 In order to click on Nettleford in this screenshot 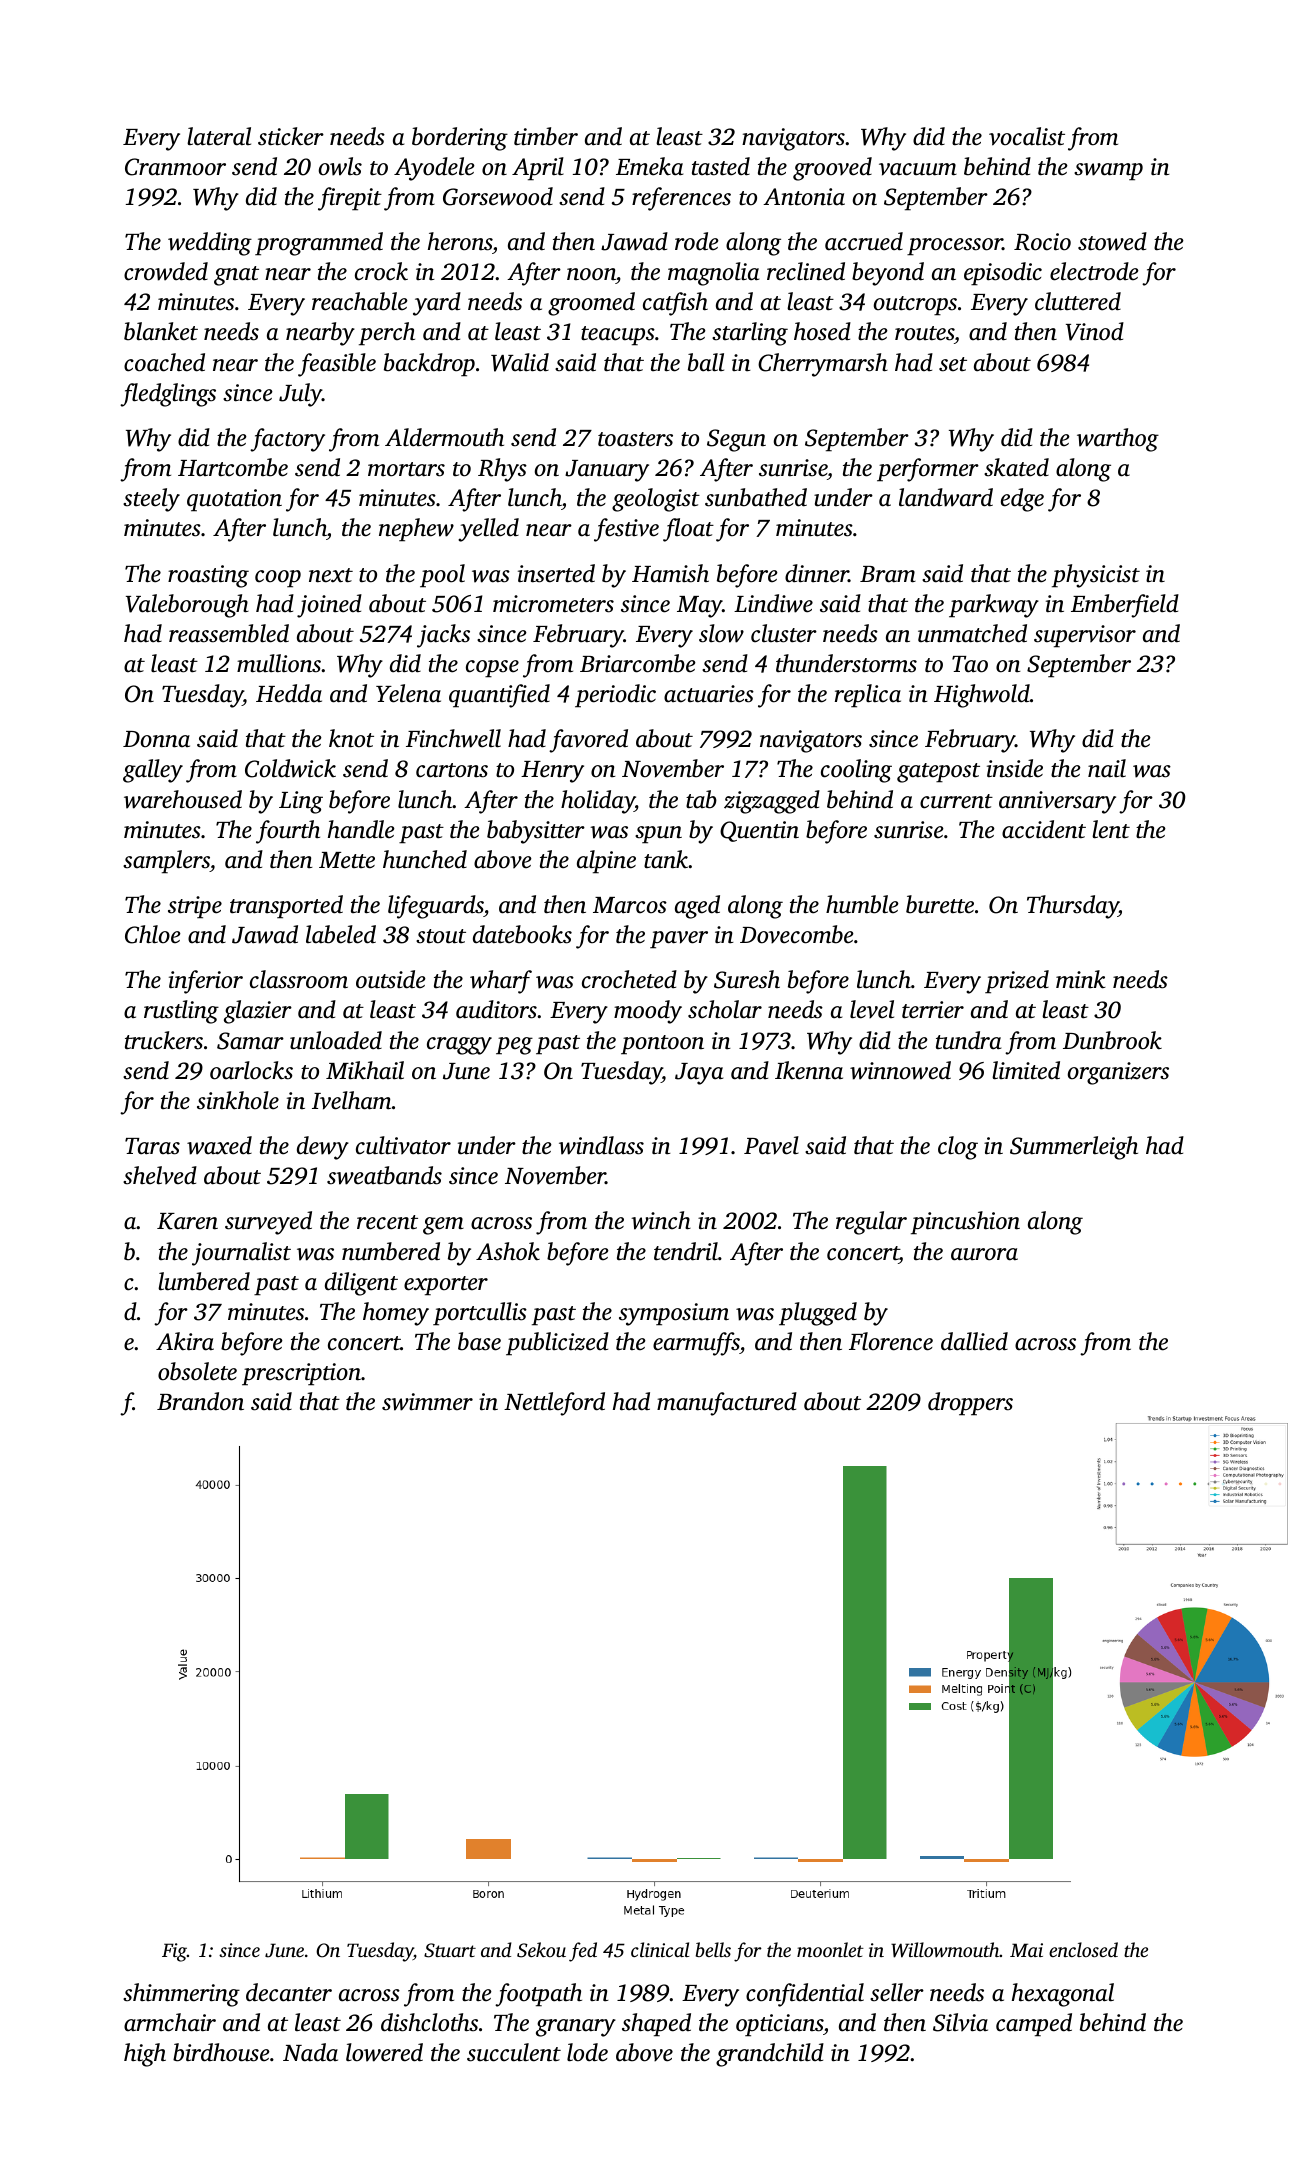, I will do `click(554, 1404)`.
